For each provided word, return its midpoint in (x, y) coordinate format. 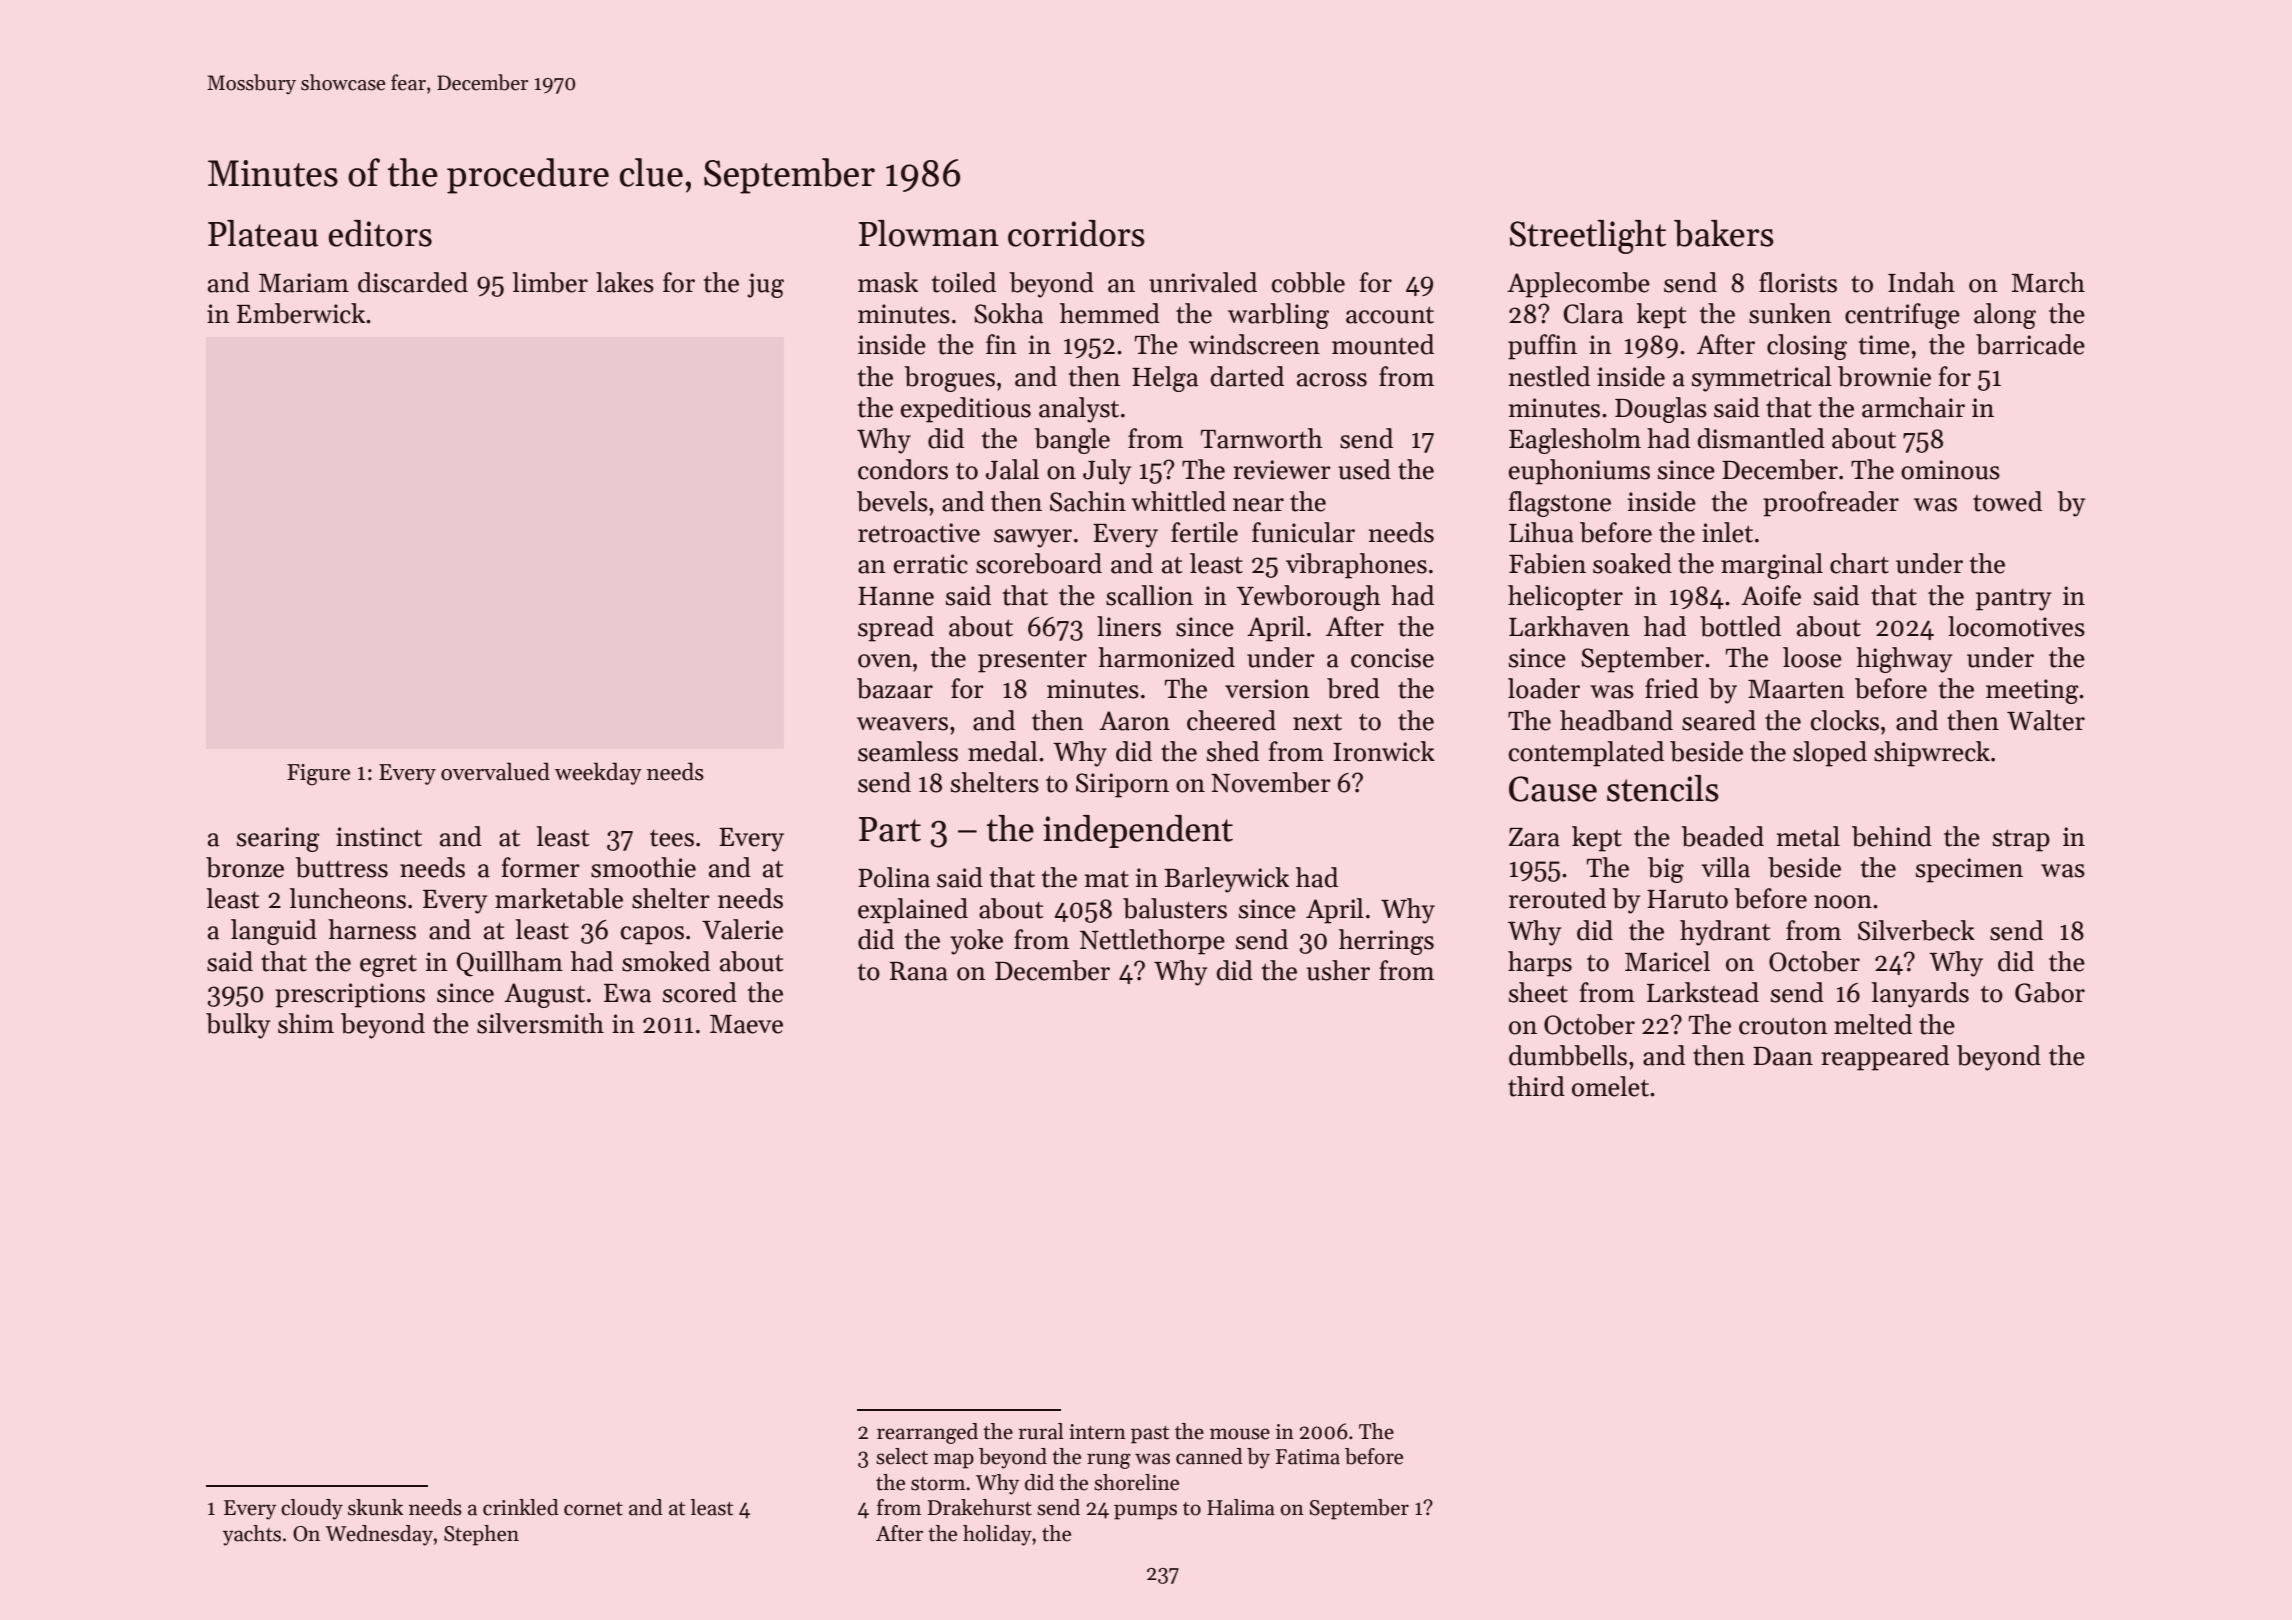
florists (1798, 282)
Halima (1241, 1507)
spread (896, 629)
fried (1672, 688)
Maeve (746, 1024)
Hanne (896, 596)
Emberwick (301, 313)
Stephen (481, 1535)
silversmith (540, 1023)
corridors (1076, 233)
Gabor (2050, 992)
